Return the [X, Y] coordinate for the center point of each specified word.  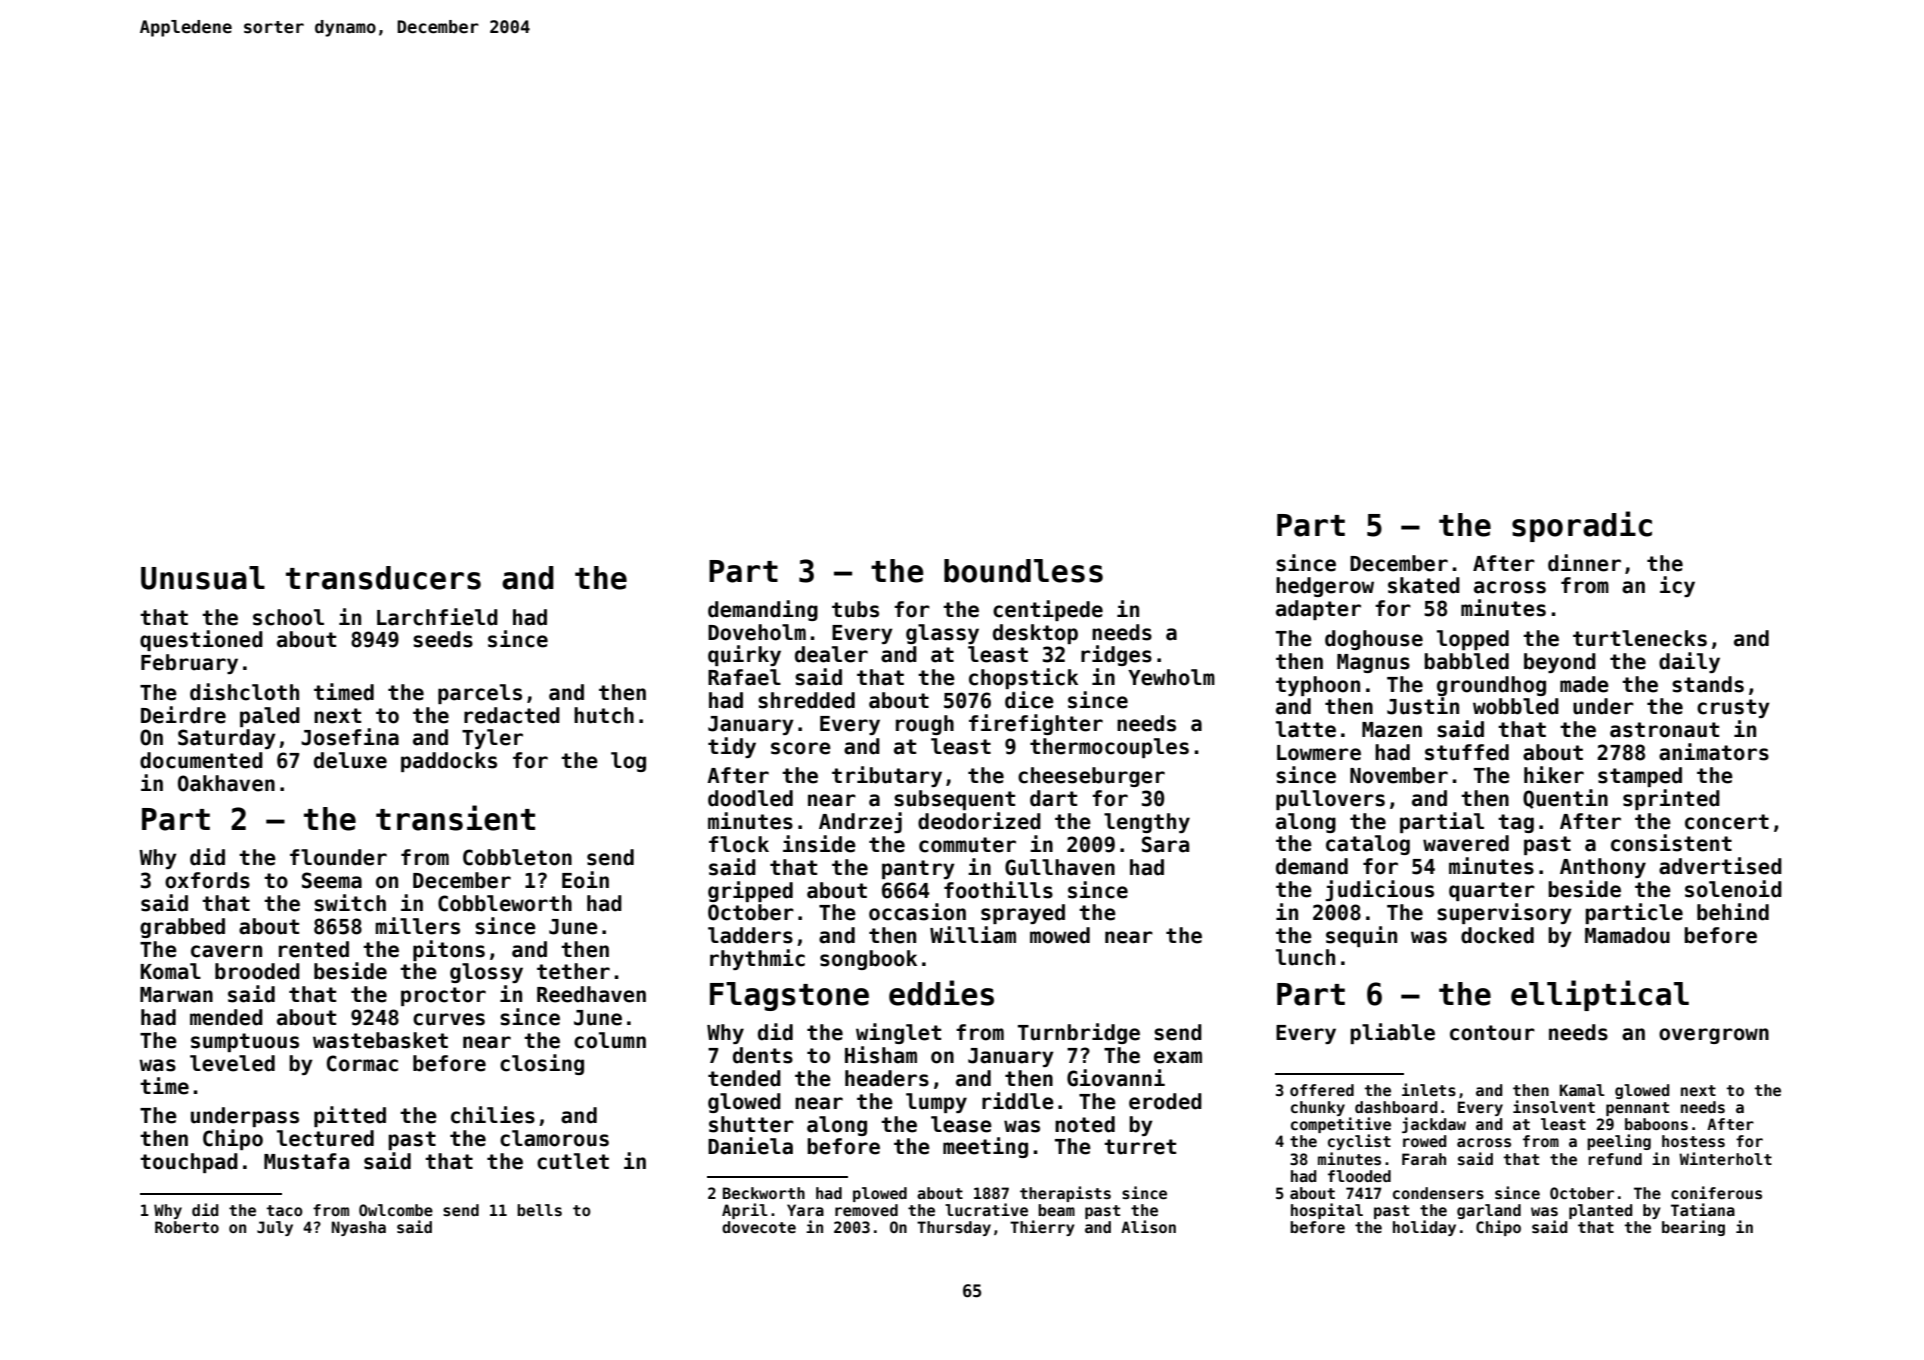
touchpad [189, 1163]
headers [887, 1078]
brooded [257, 971]
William [973, 935]
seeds [443, 639]
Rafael [744, 677]
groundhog [1491, 686]
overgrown [1714, 1036]
